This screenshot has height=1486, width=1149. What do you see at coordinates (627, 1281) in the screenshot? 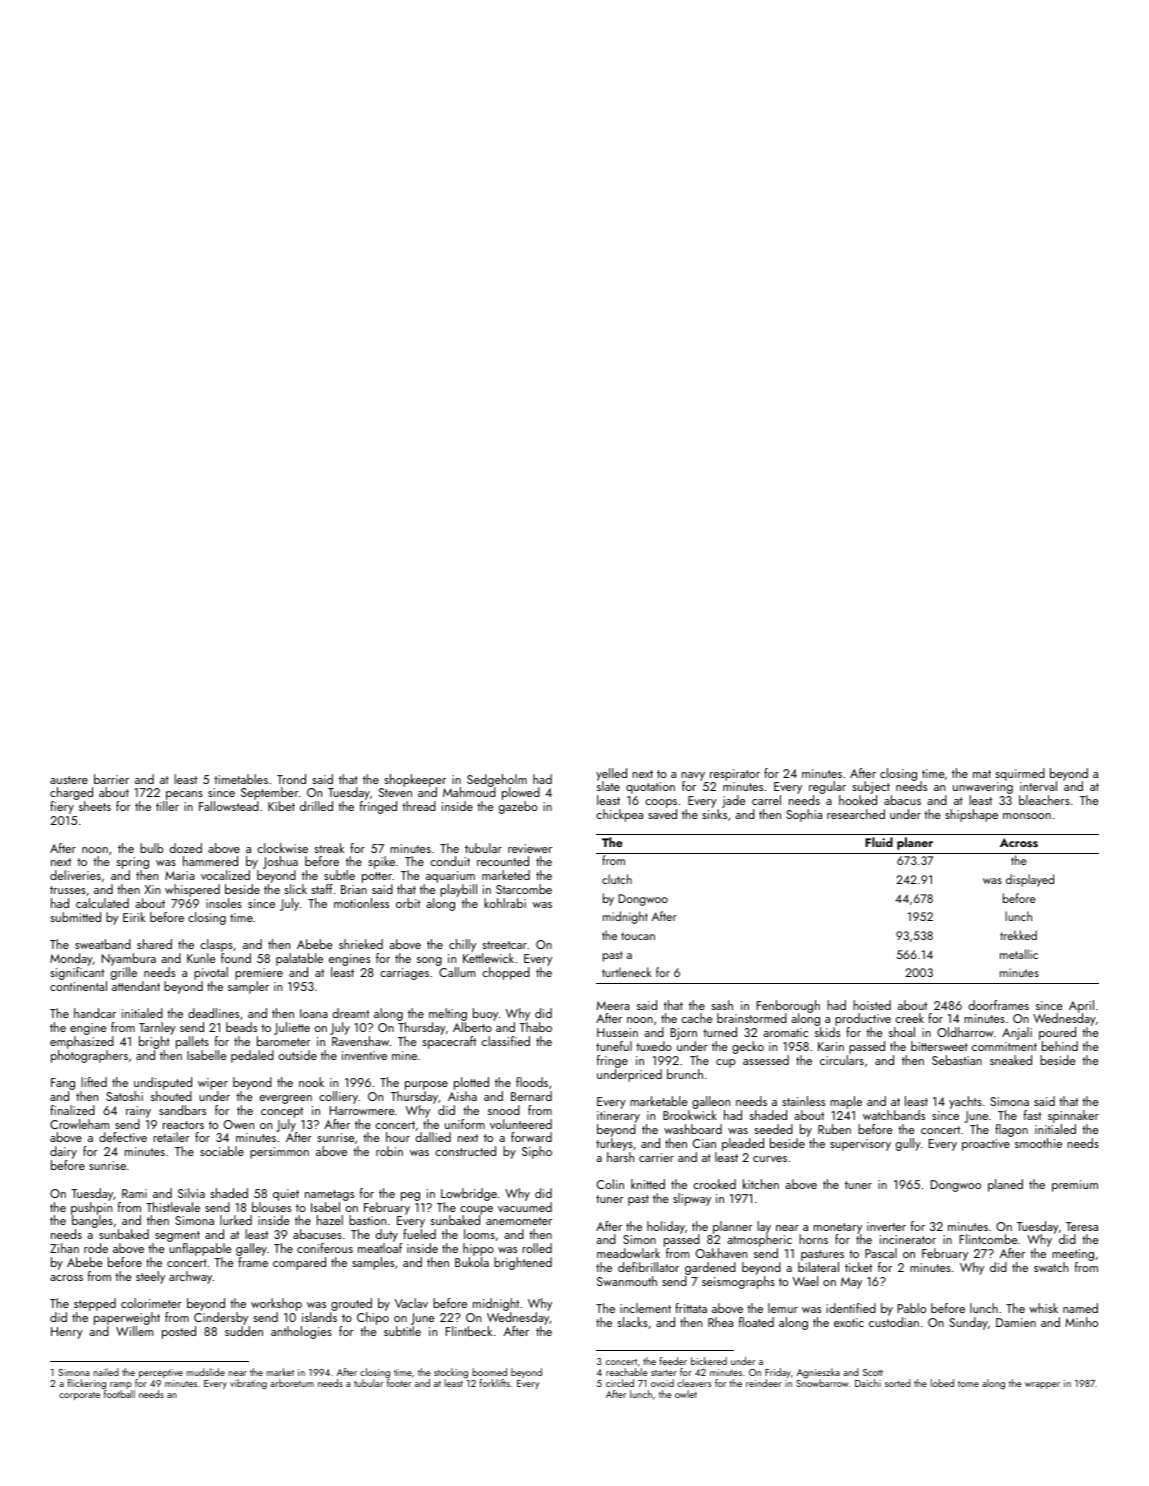
I see `Swanmouth` at bounding box center [627, 1281].
